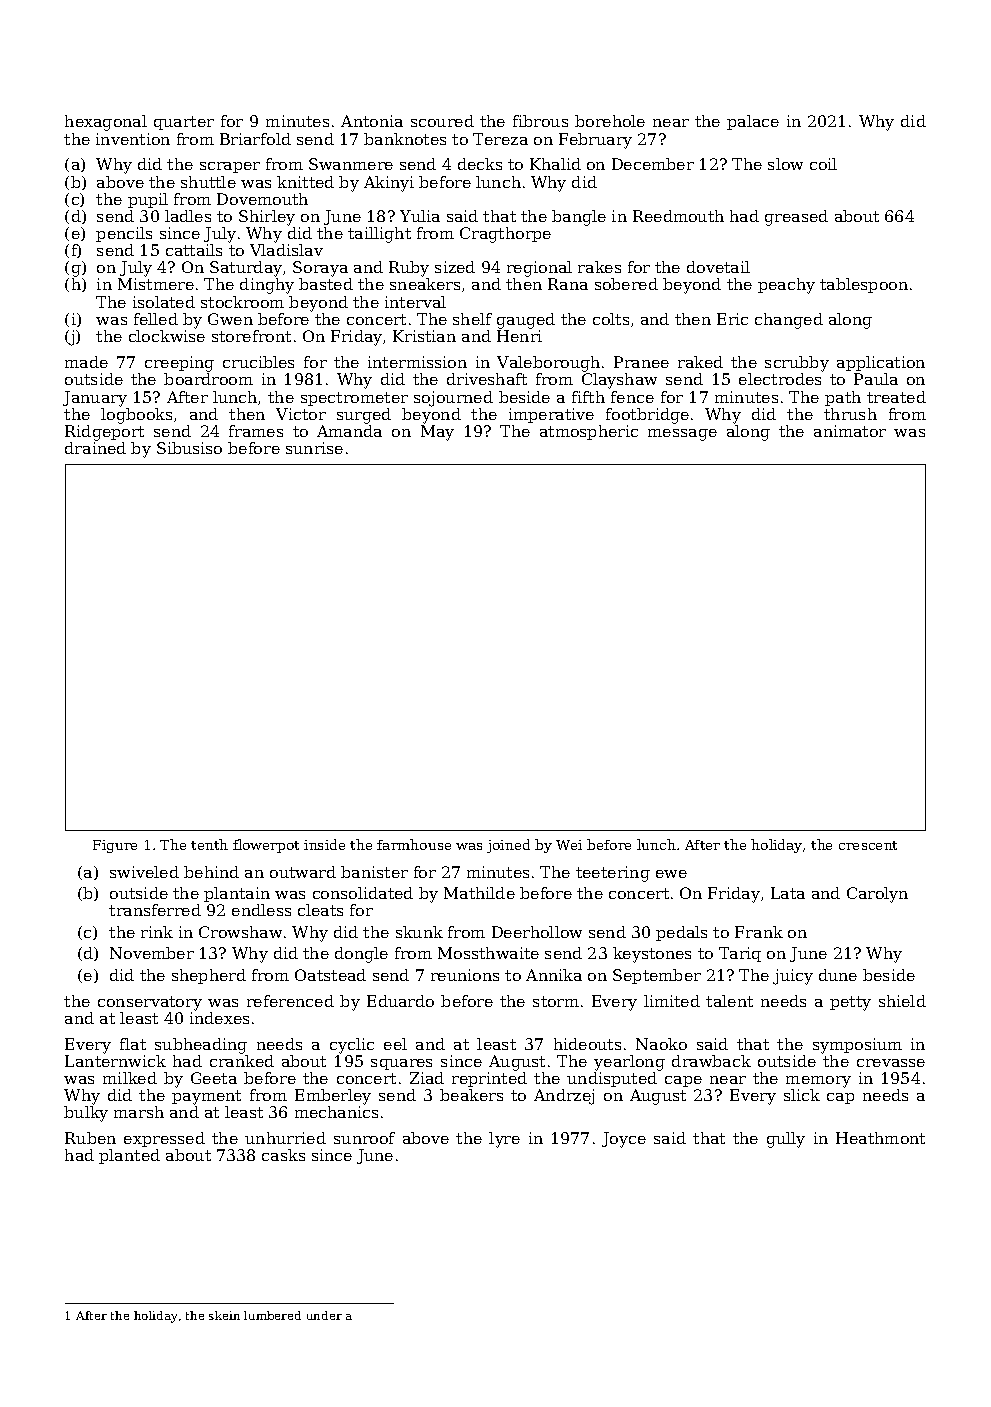 The image size is (991, 1407). Describe the element at coordinates (823, 164) in the screenshot. I see `coil` at that location.
